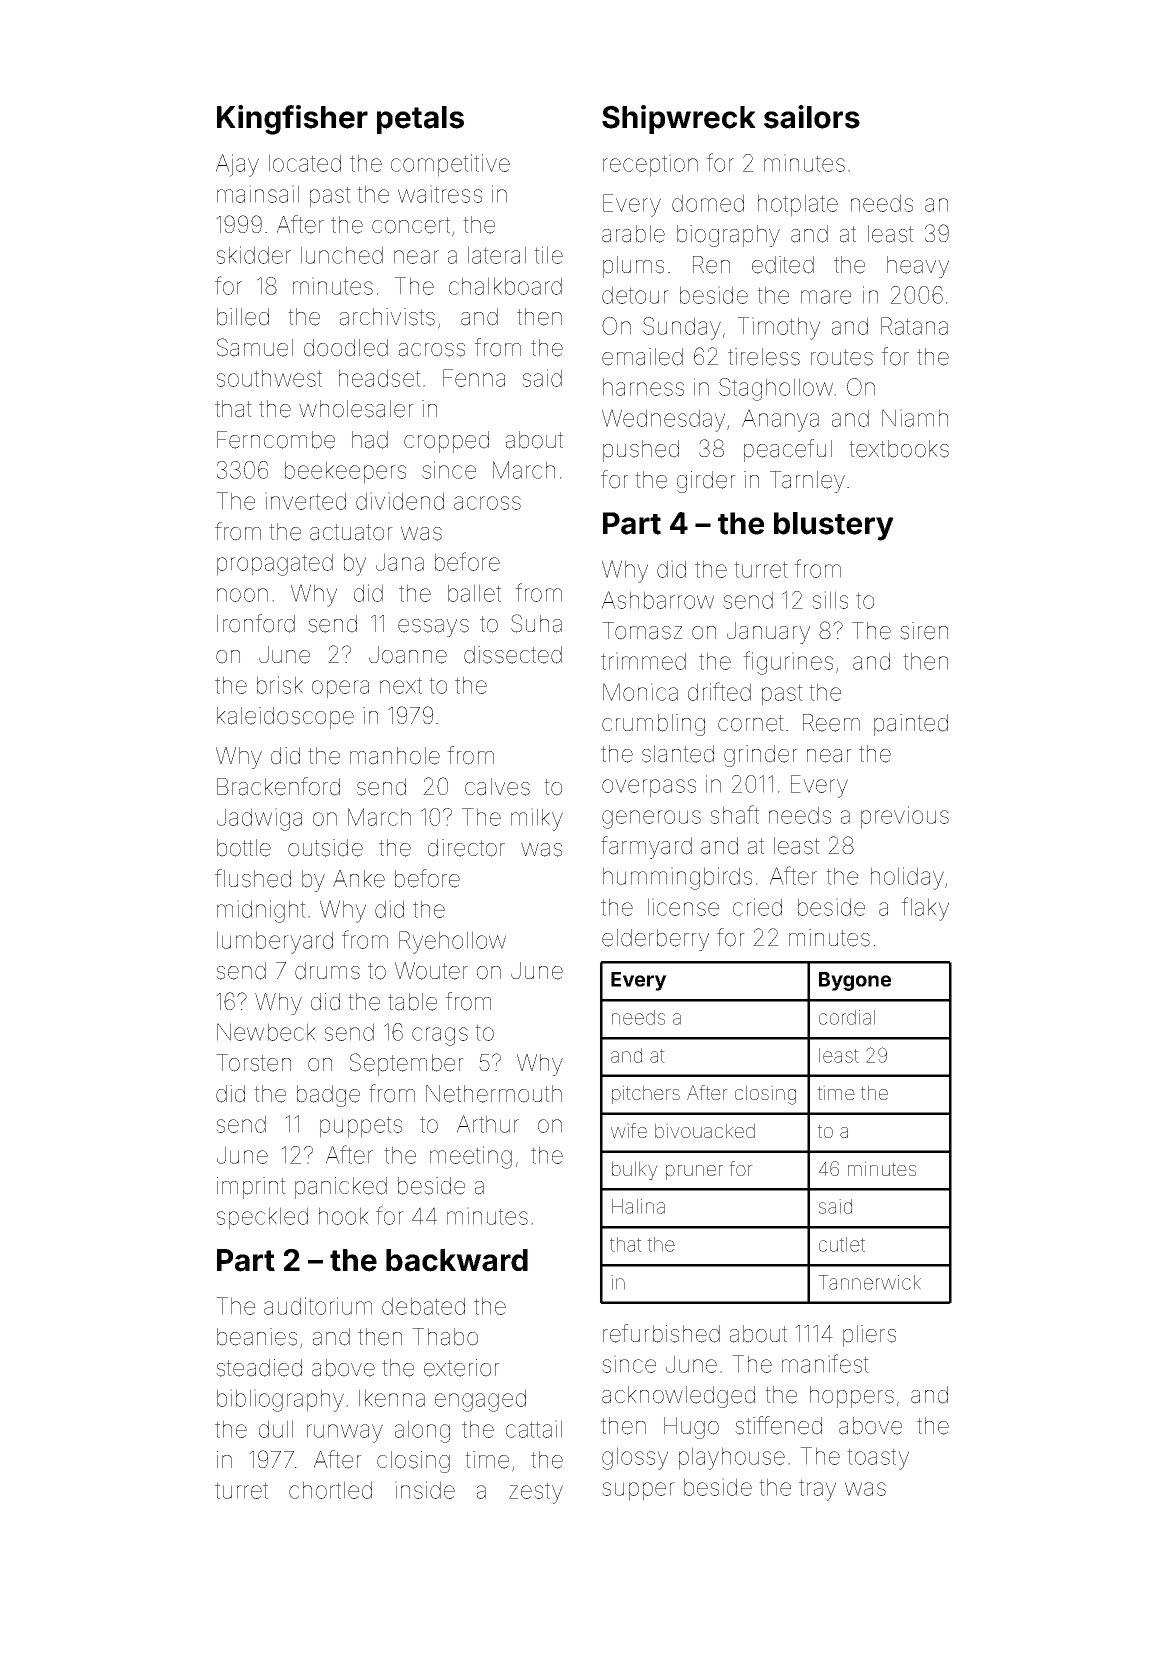 The width and height of the screenshot is (1165, 1654). I want to click on textbooks, so click(899, 449).
